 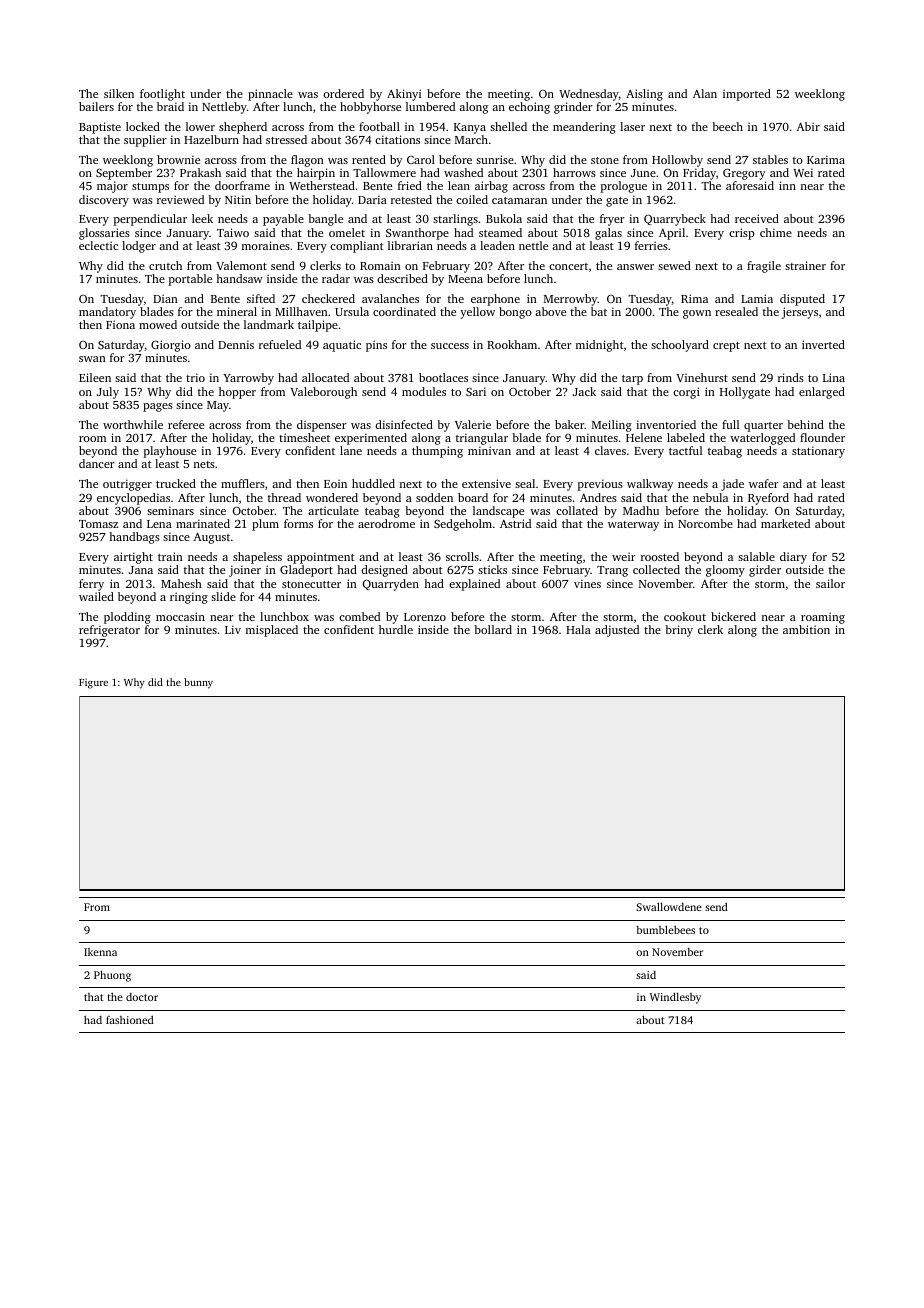 What do you see at coordinates (270, 95) in the document?
I see `pinnacle` at bounding box center [270, 95].
